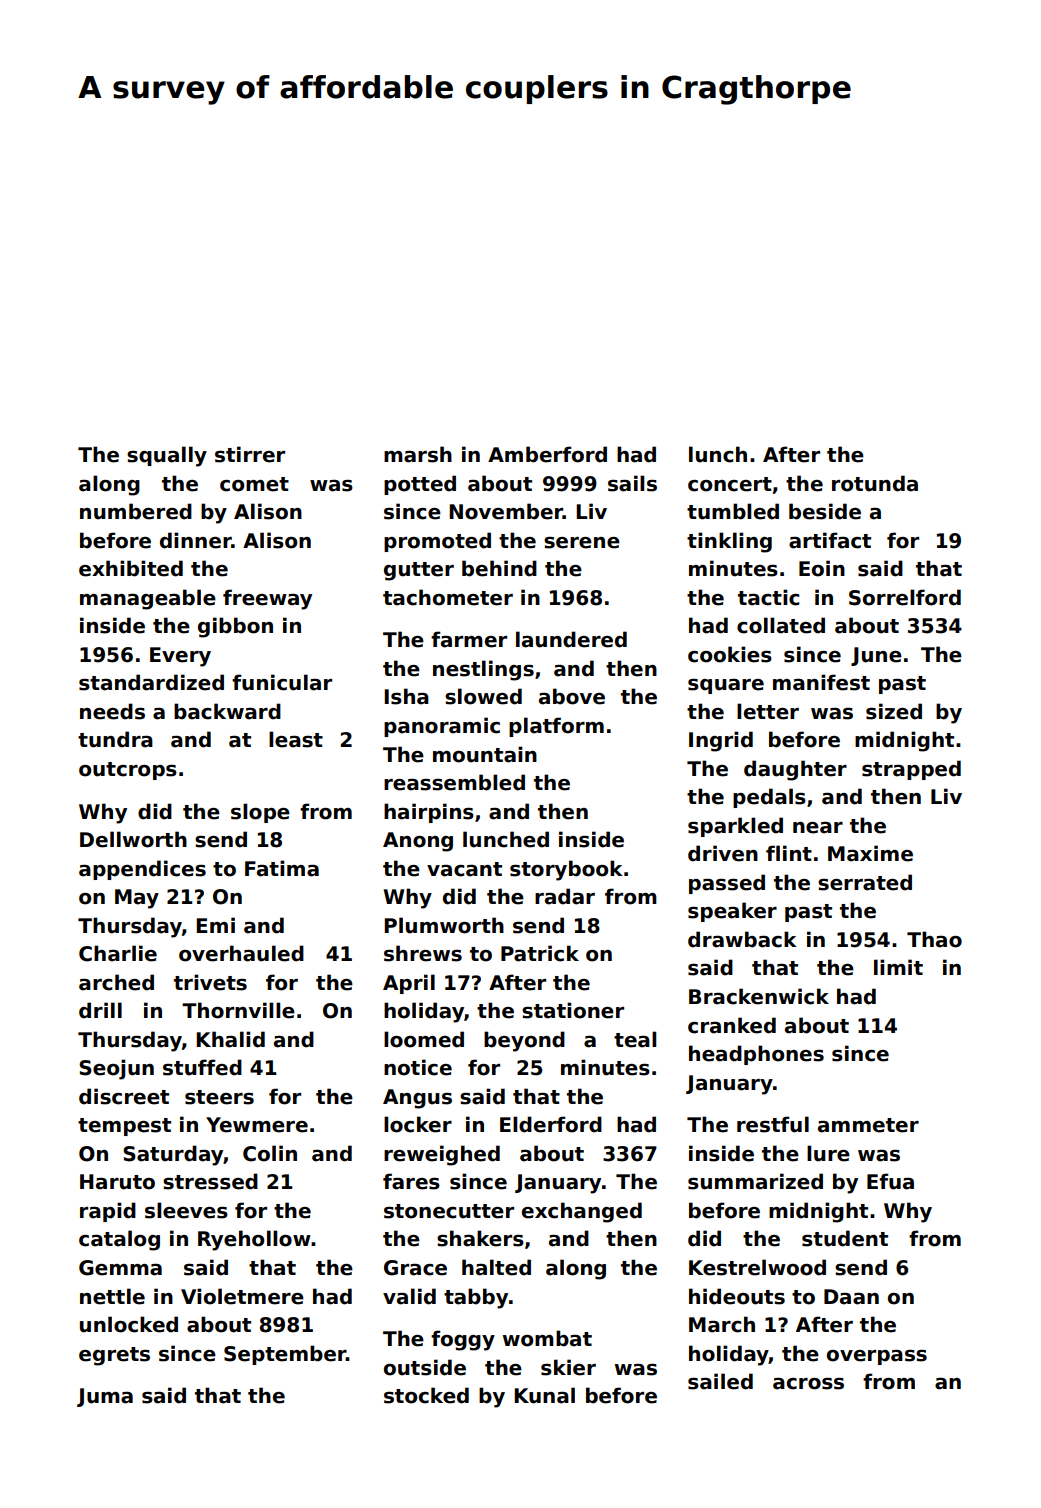  Describe the element at coordinates (524, 1041) in the screenshot. I see `beyond` at that location.
